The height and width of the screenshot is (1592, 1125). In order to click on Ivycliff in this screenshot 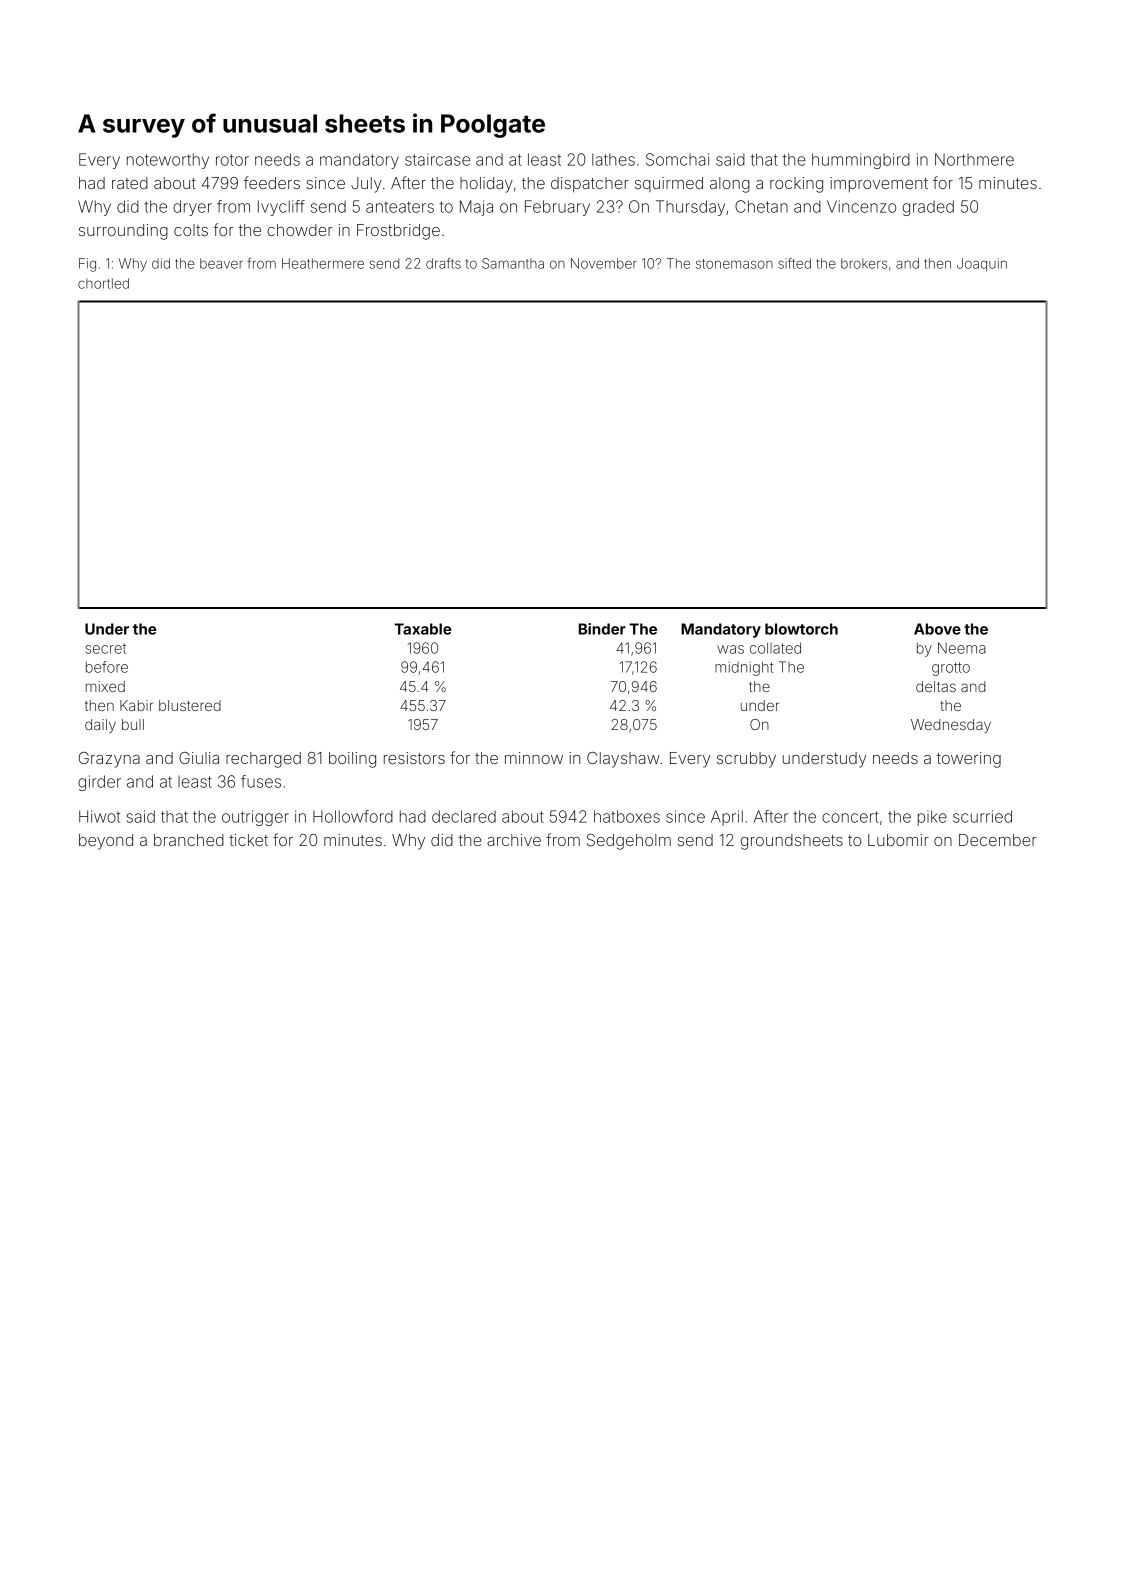, I will do `click(281, 208)`.
